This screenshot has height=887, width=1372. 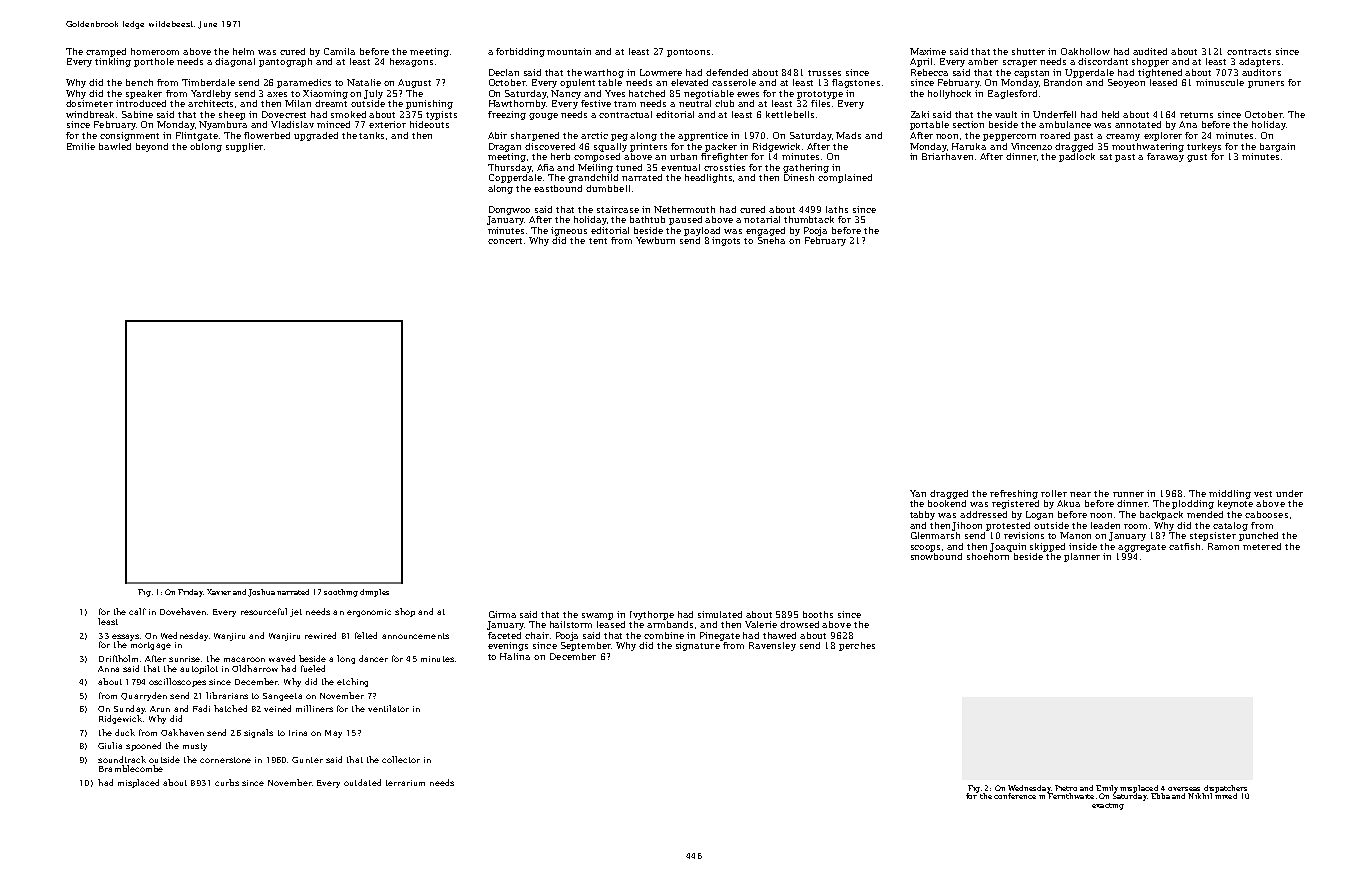 What do you see at coordinates (137, 611) in the screenshot?
I see `calf` at bounding box center [137, 611].
